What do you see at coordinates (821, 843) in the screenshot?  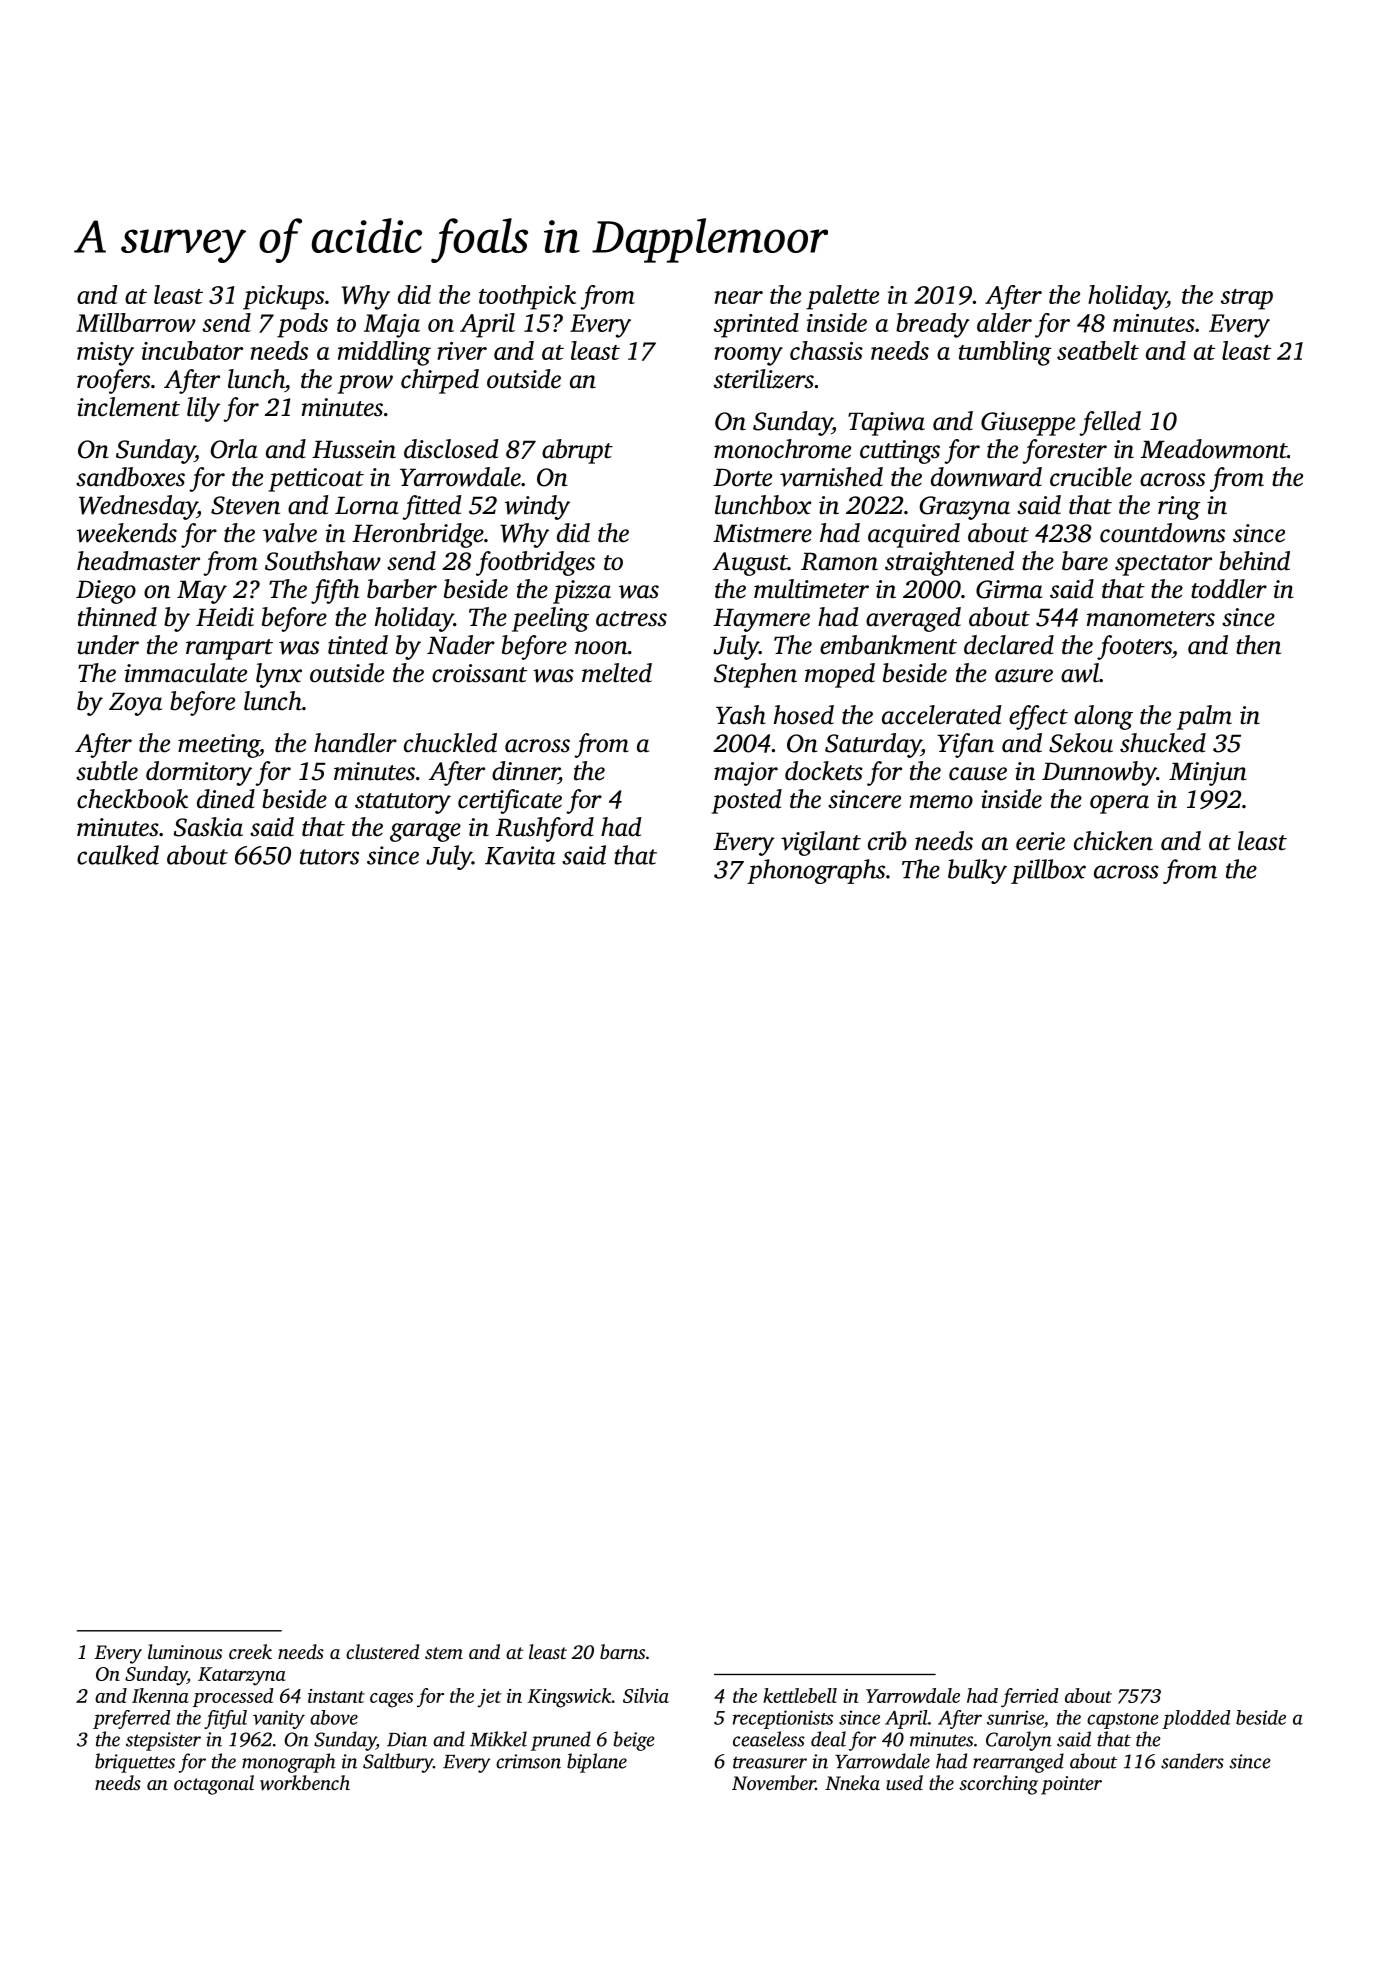 I see `vigilant` at bounding box center [821, 843].
